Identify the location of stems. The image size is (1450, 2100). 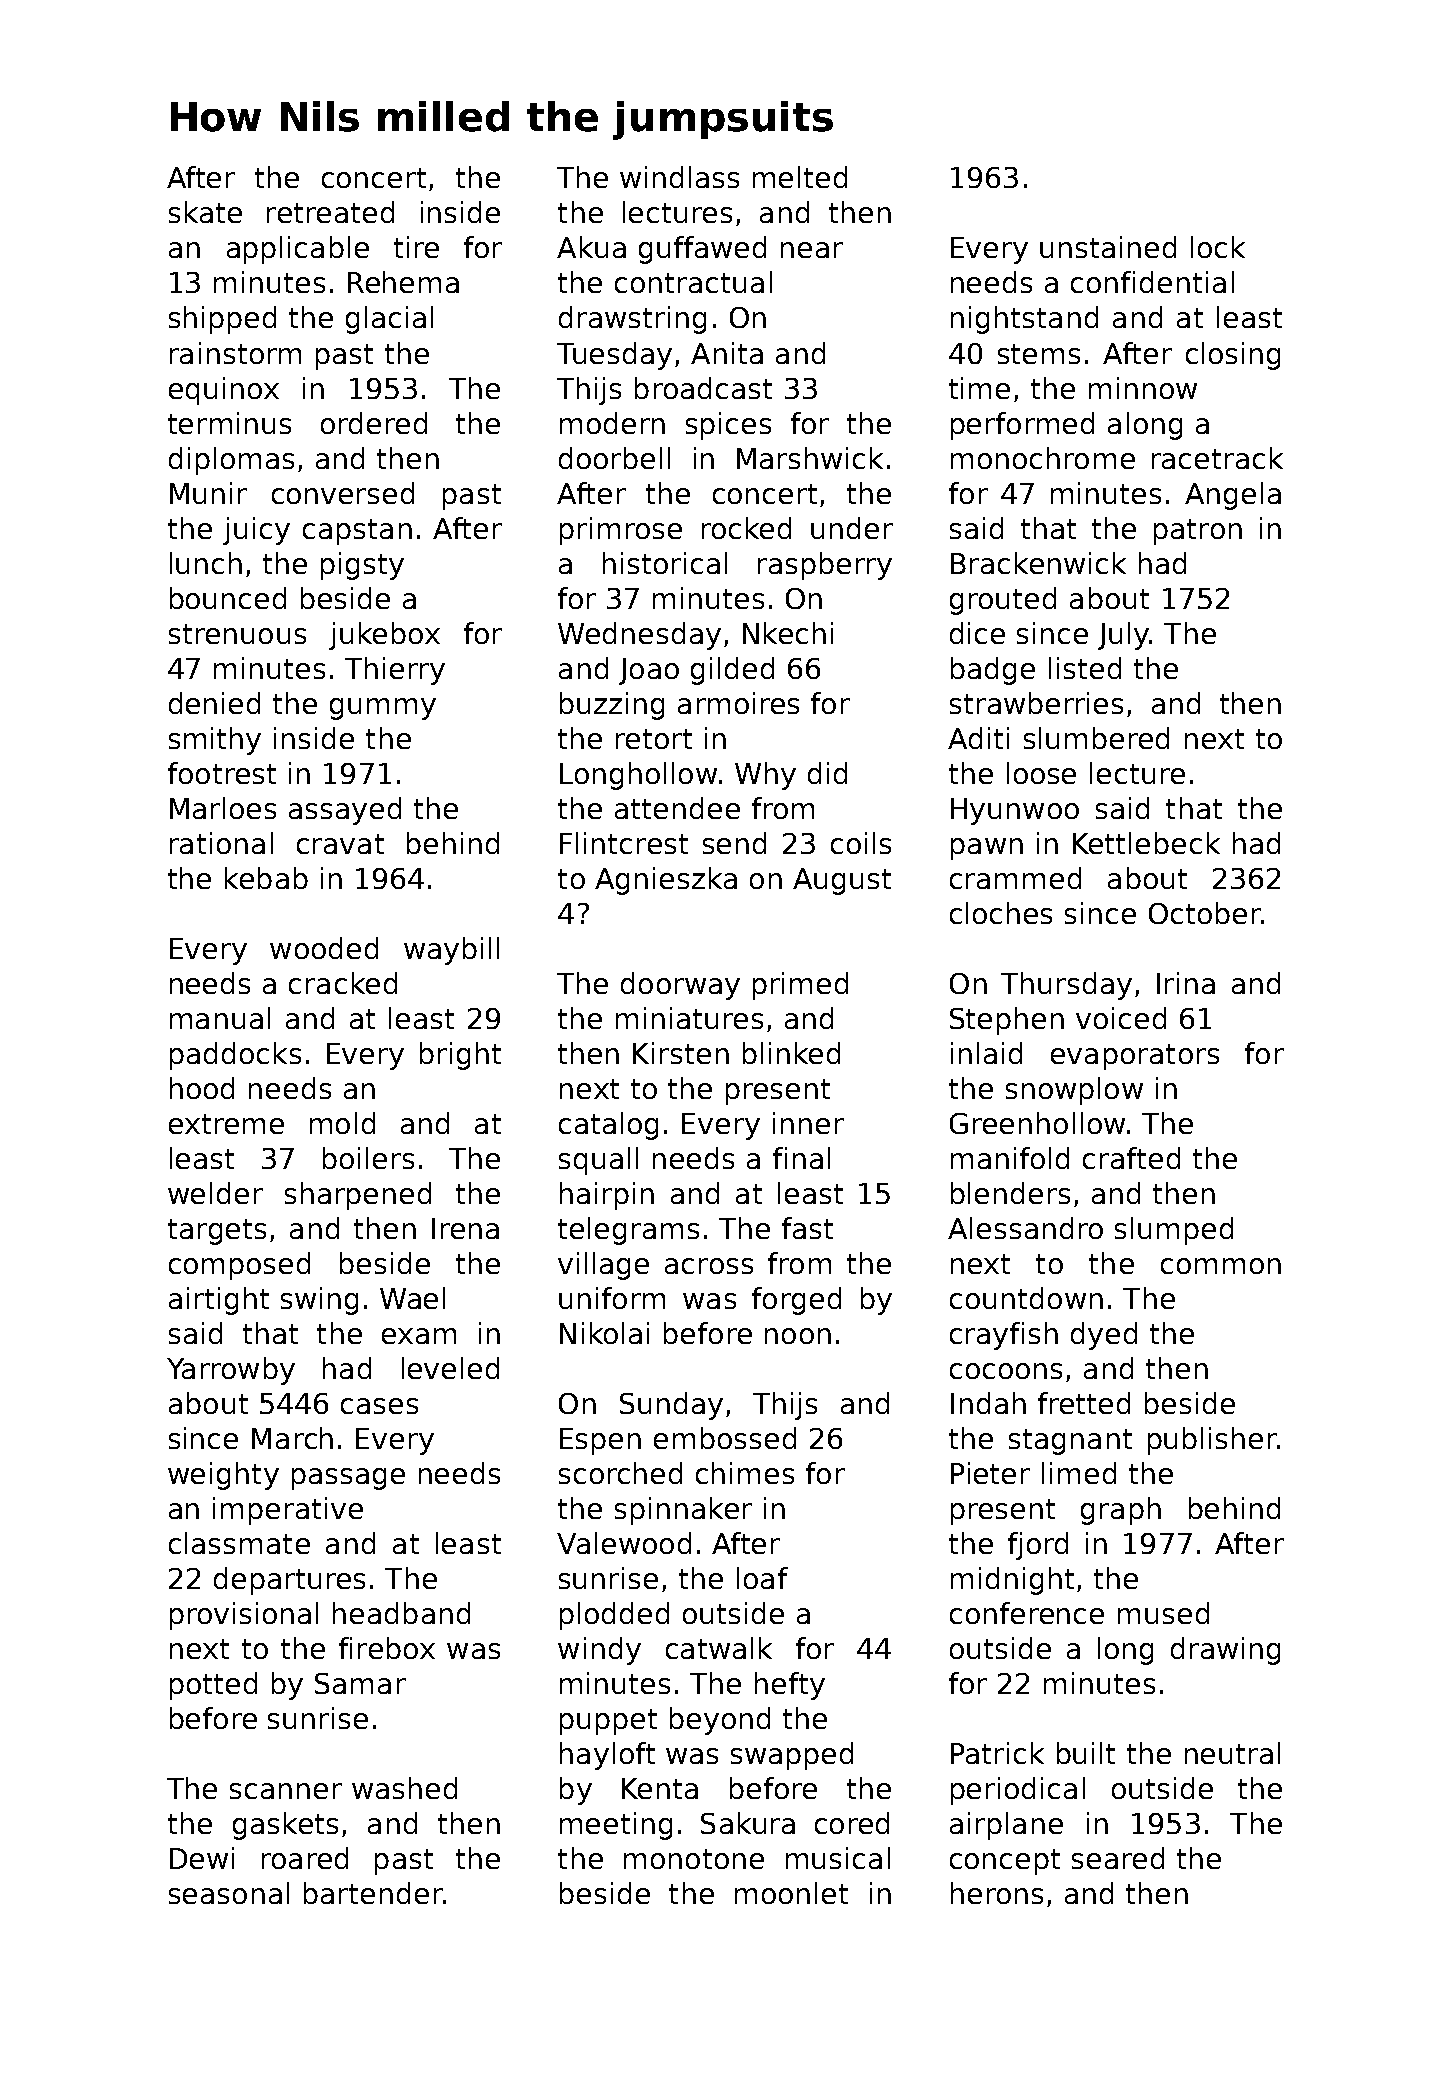
(1039, 354).
